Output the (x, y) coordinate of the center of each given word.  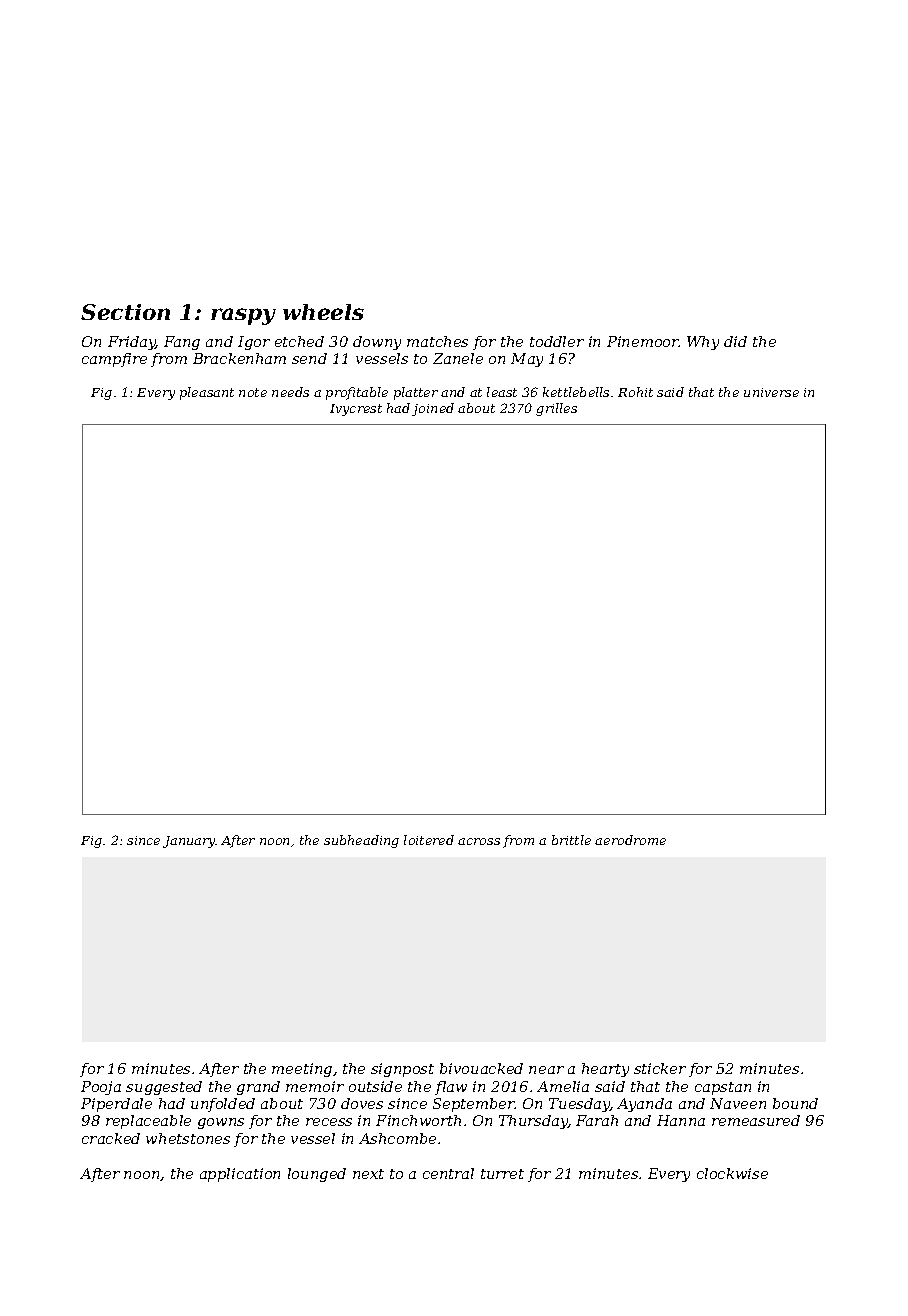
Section (125, 312)
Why (703, 343)
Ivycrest (356, 410)
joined (433, 409)
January (189, 842)
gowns (221, 1123)
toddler (557, 341)
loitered (429, 840)
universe (771, 392)
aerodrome (630, 840)
